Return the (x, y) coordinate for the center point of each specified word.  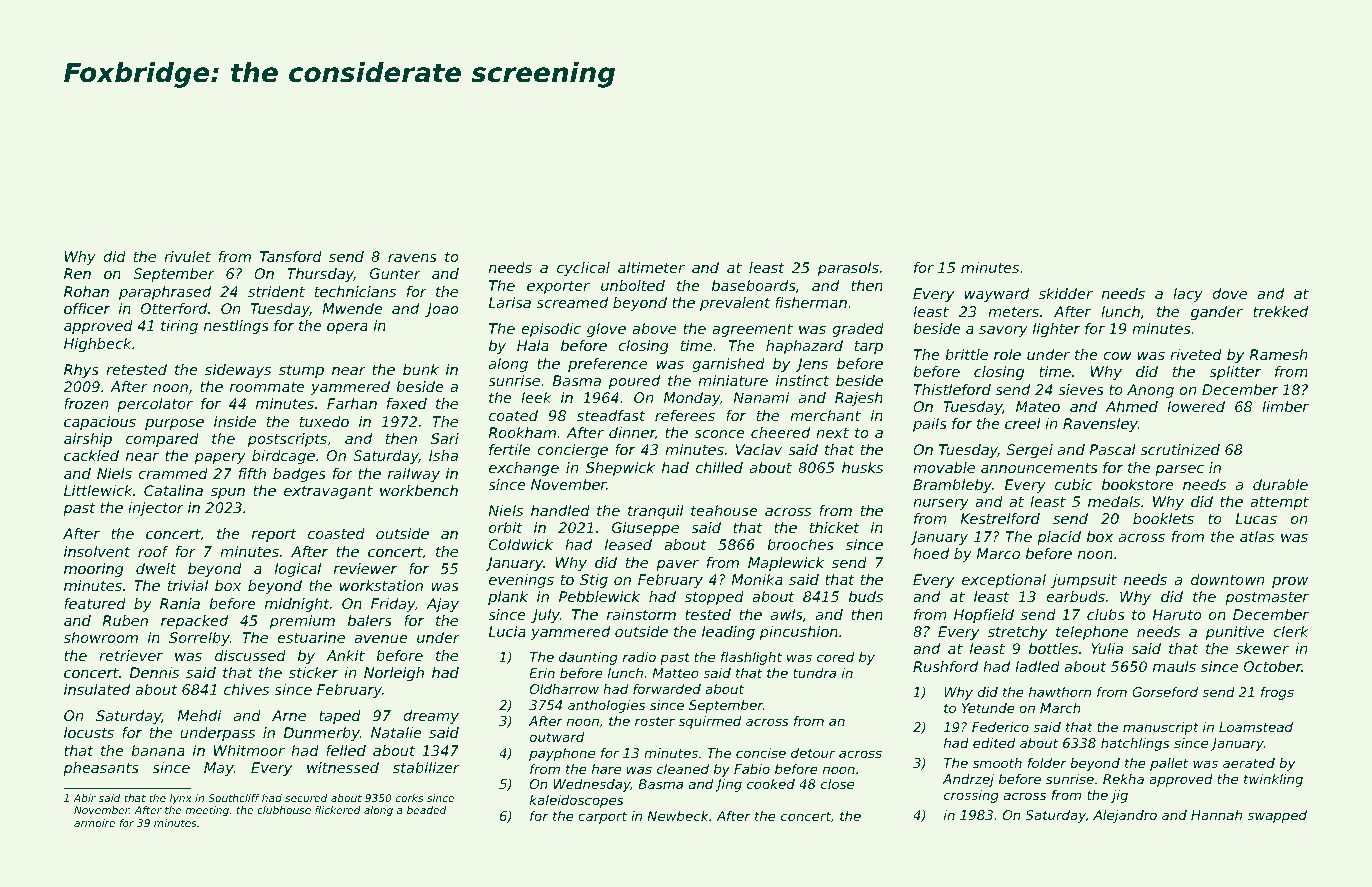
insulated (97, 689)
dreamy (431, 717)
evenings (521, 581)
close (837, 784)
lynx (181, 799)
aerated (1249, 763)
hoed (931, 553)
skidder (1066, 293)
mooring (94, 570)
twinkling (1273, 780)
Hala (533, 345)
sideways (238, 371)
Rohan (86, 291)
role (1007, 354)
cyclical (583, 269)
